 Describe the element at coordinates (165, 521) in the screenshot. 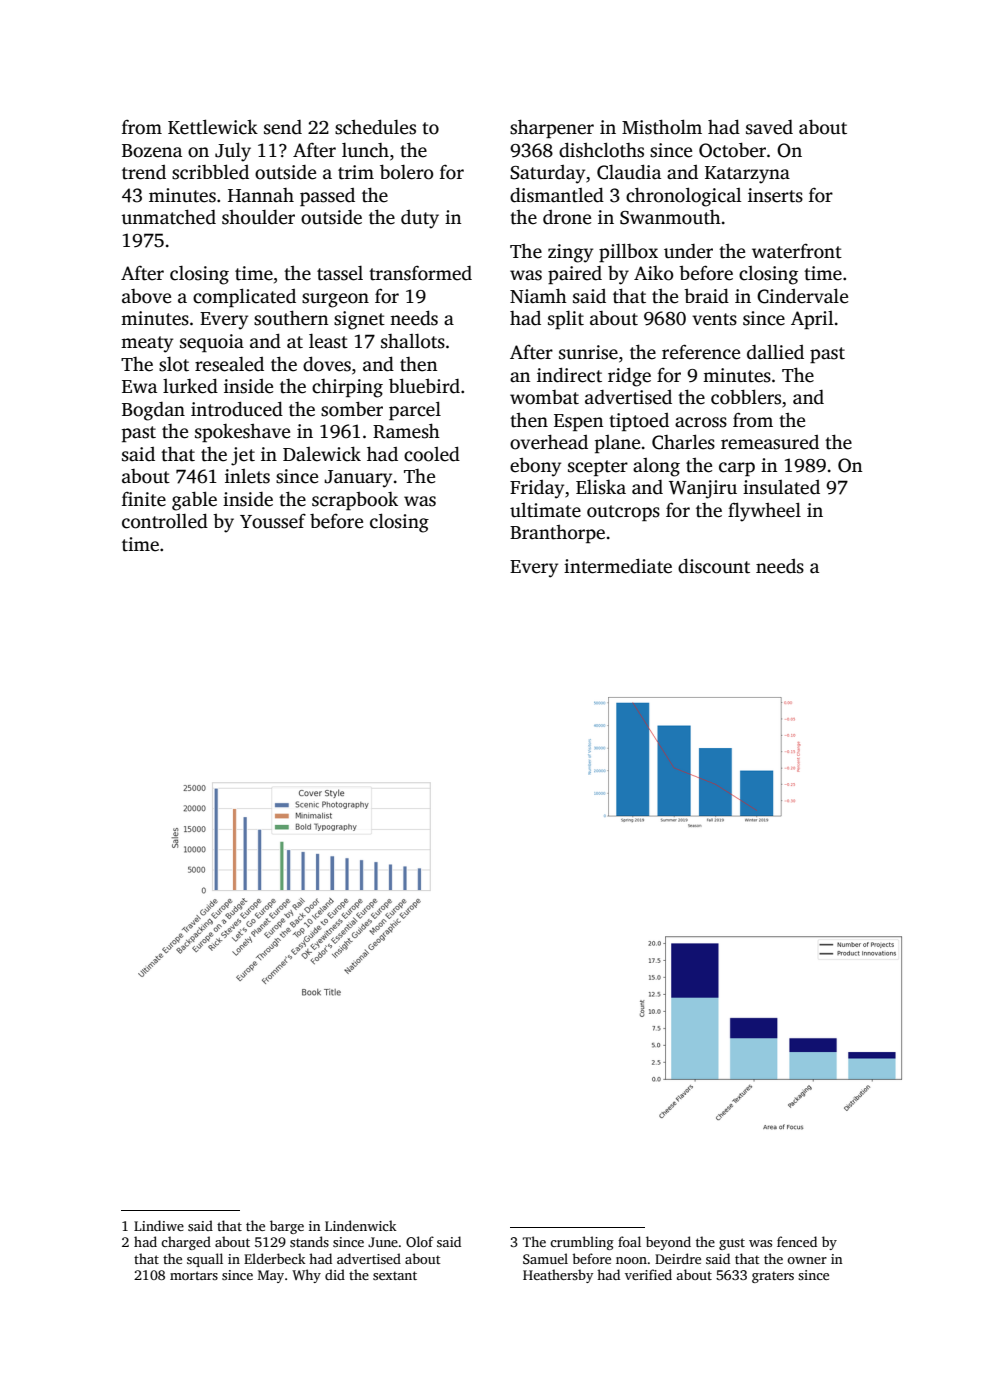

I see `controlled` at that location.
